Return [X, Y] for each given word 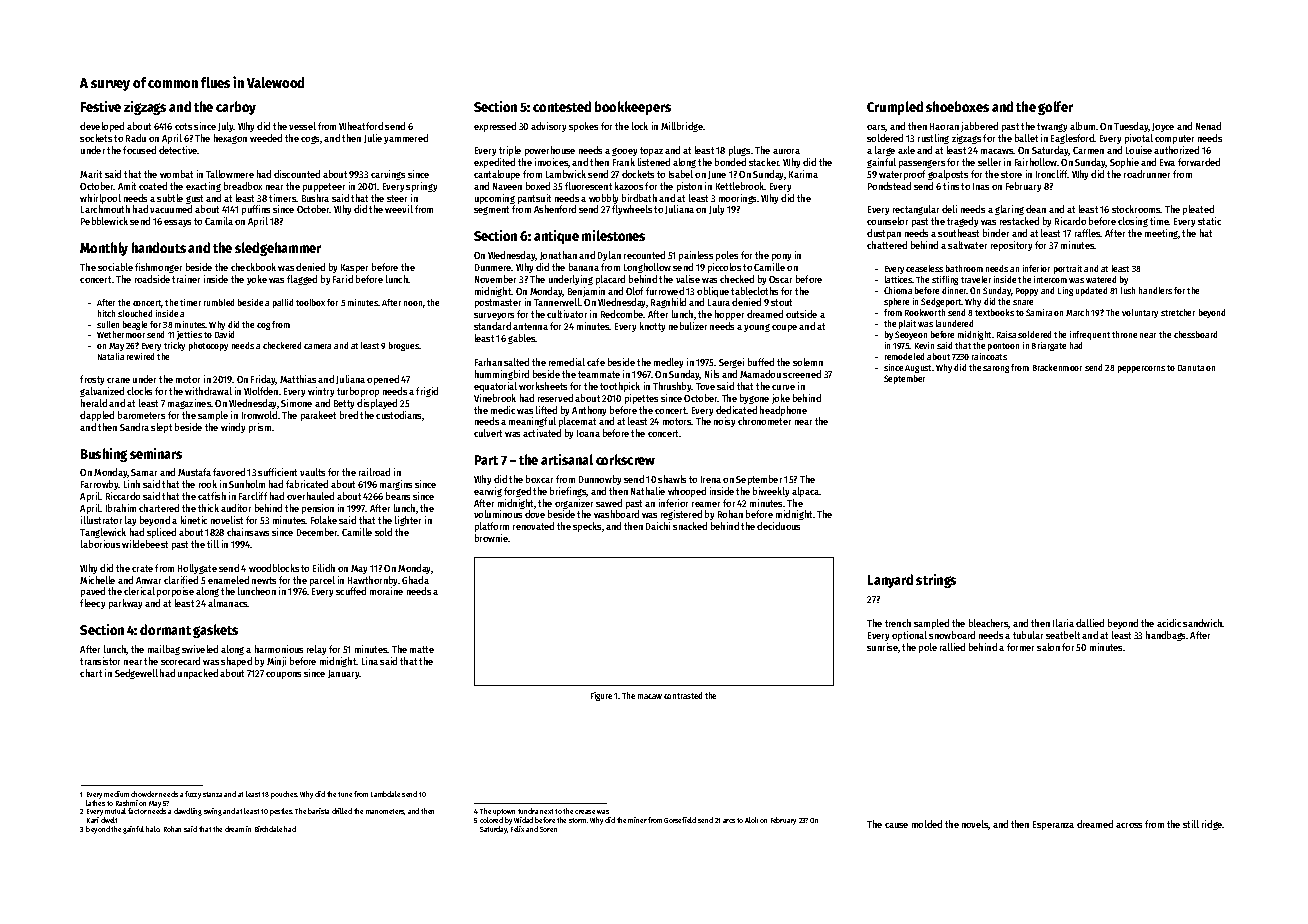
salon [1048, 647]
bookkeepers [633, 108]
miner [637, 820]
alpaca [806, 492]
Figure [601, 696]
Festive [101, 106]
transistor [100, 661]
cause [896, 825]
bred [349, 415]
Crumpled [895, 108]
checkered [282, 345]
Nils [712, 374]
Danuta [1191, 368]
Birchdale [268, 829]
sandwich [1203, 623]
